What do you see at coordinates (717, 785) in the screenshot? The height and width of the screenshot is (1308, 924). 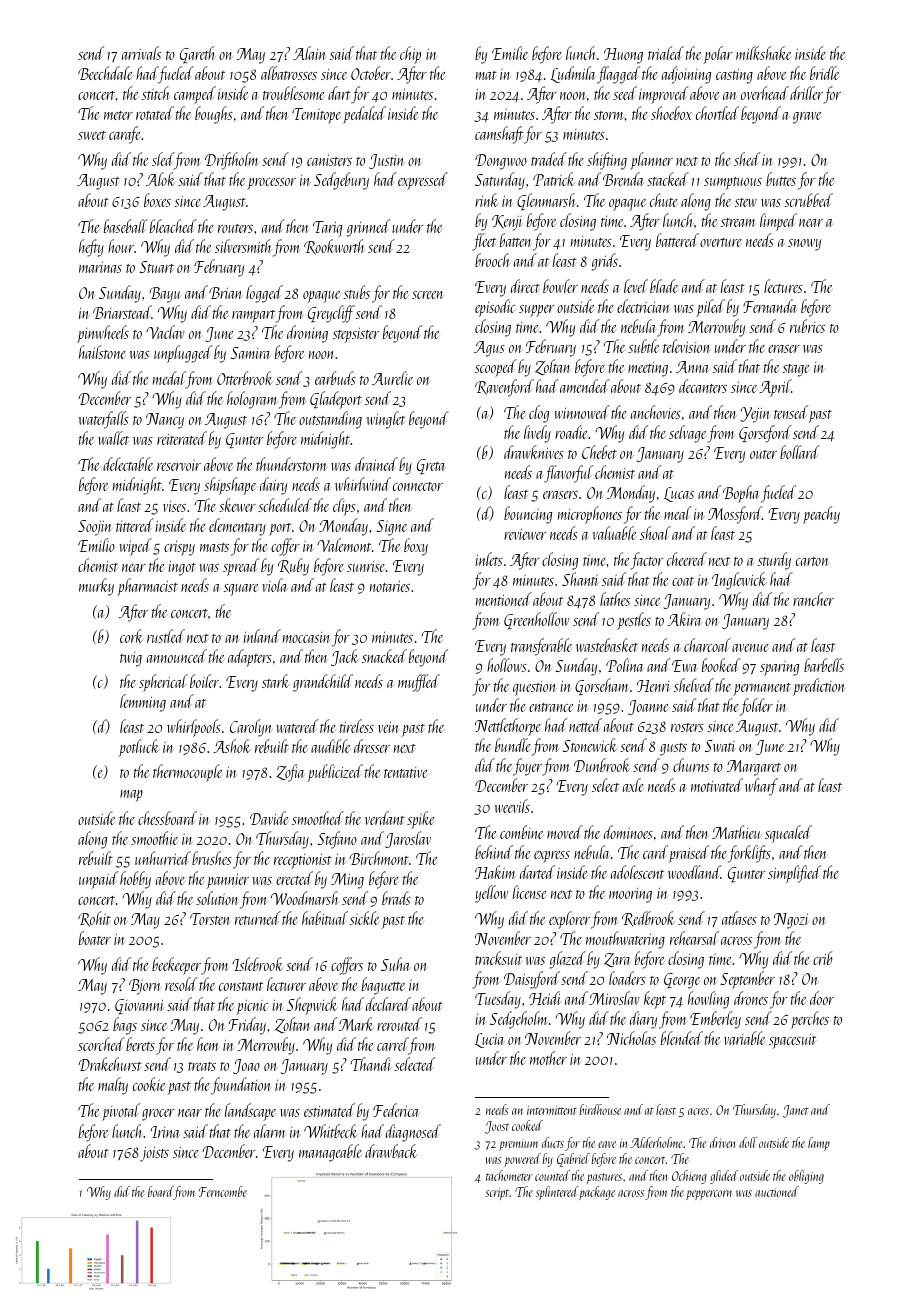 I see `motivated` at bounding box center [717, 785].
